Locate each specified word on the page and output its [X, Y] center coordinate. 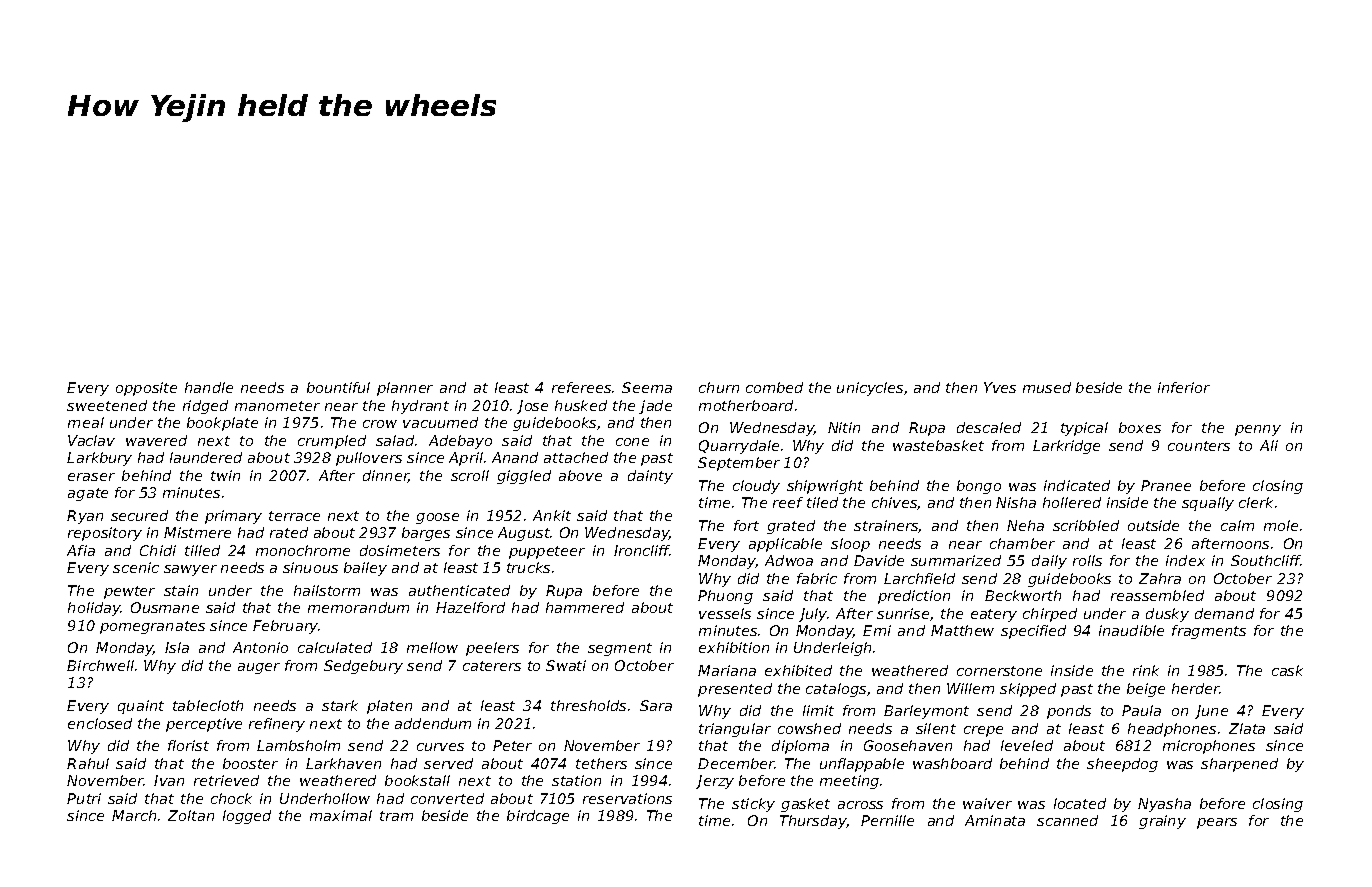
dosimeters [400, 550]
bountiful [338, 387]
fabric [817, 578]
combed [774, 387]
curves [440, 747]
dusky [1167, 615]
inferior [1184, 387]
